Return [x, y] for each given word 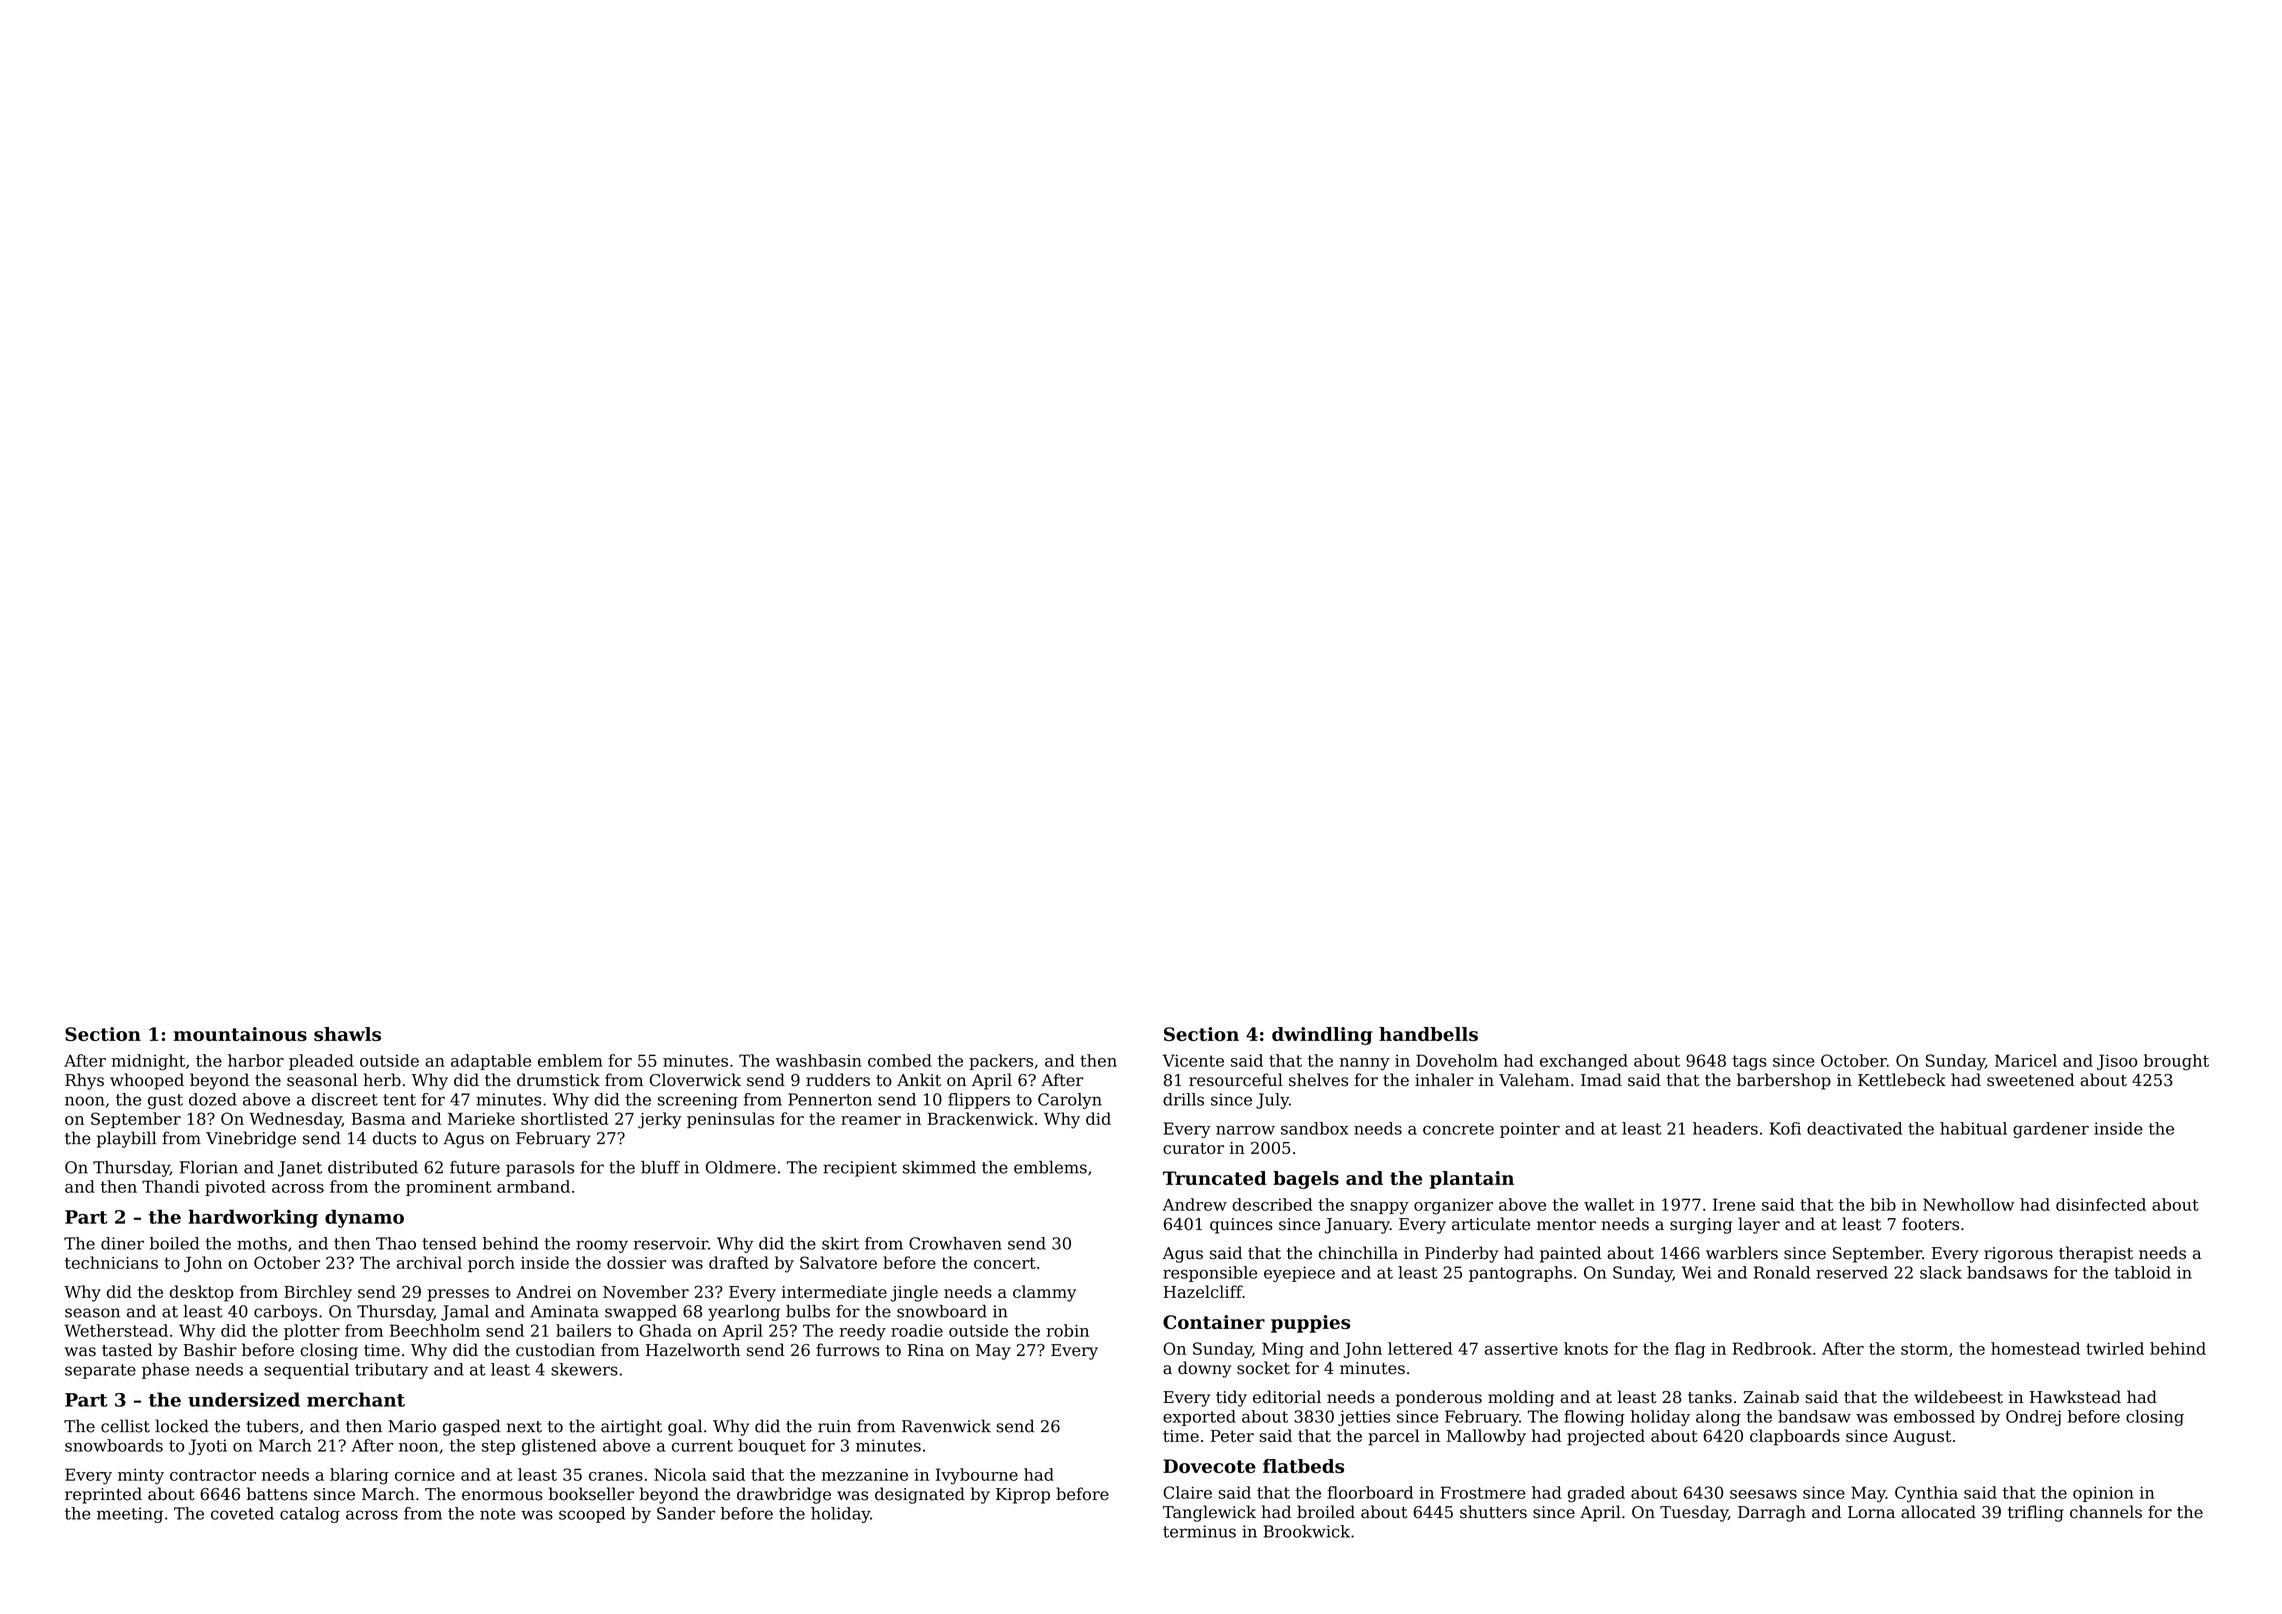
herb [382, 1080]
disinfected [2101, 1204]
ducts [394, 1138]
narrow [1245, 1130]
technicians [111, 1262]
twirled [2115, 1348]
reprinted [103, 1495]
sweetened [2031, 1080]
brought [2176, 1062]
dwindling [1322, 1036]
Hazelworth [693, 1350]
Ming [1283, 1350]
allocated [1938, 1512]
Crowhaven [955, 1243]
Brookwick [1307, 1531]
